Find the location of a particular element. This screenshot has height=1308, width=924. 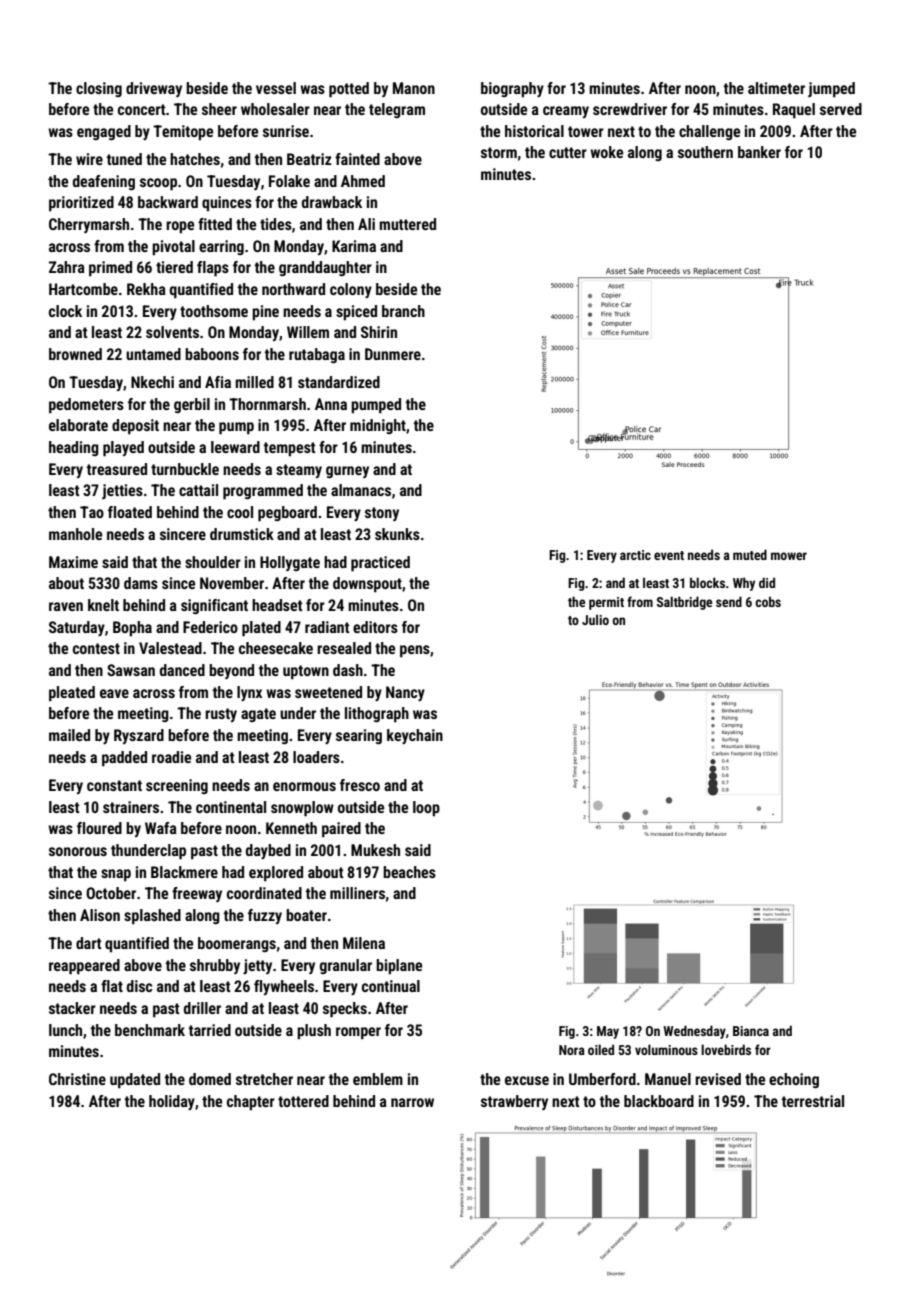

Christine is located at coordinates (77, 1079).
